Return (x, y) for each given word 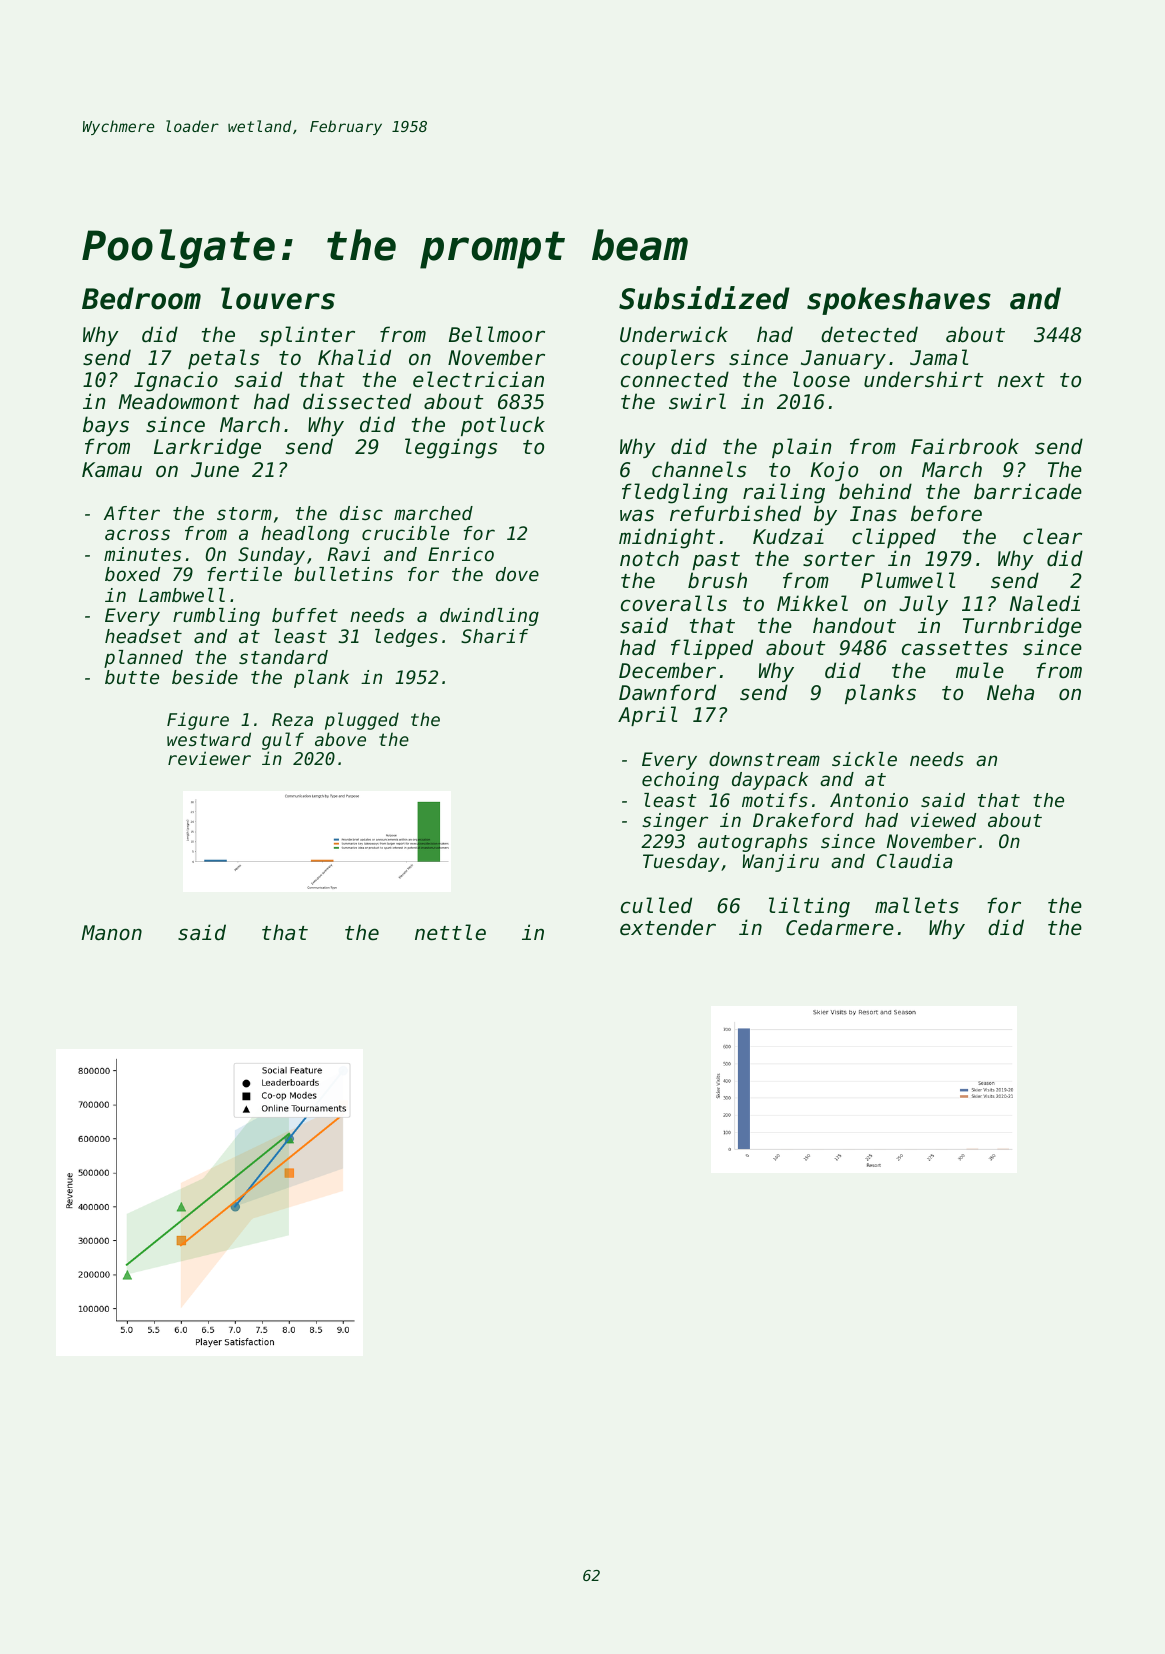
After (132, 513)
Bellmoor (497, 334)
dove (517, 574)
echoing (680, 781)
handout (854, 625)
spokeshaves (899, 301)
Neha (1010, 692)
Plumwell (908, 580)
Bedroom (141, 298)
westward (209, 739)
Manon (112, 933)
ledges (406, 638)
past (716, 561)
